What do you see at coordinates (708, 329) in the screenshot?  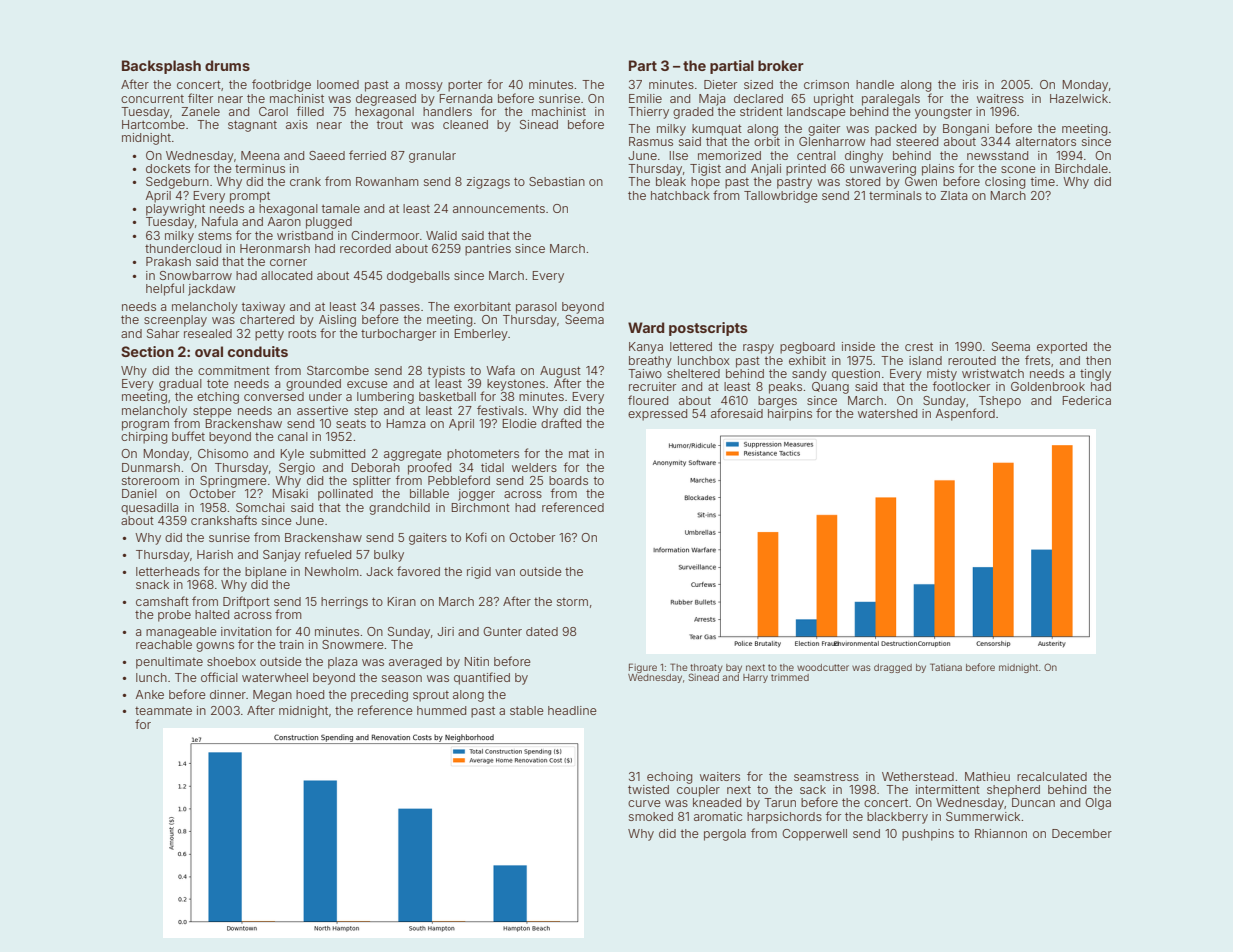 I see `postscripts` at bounding box center [708, 329].
